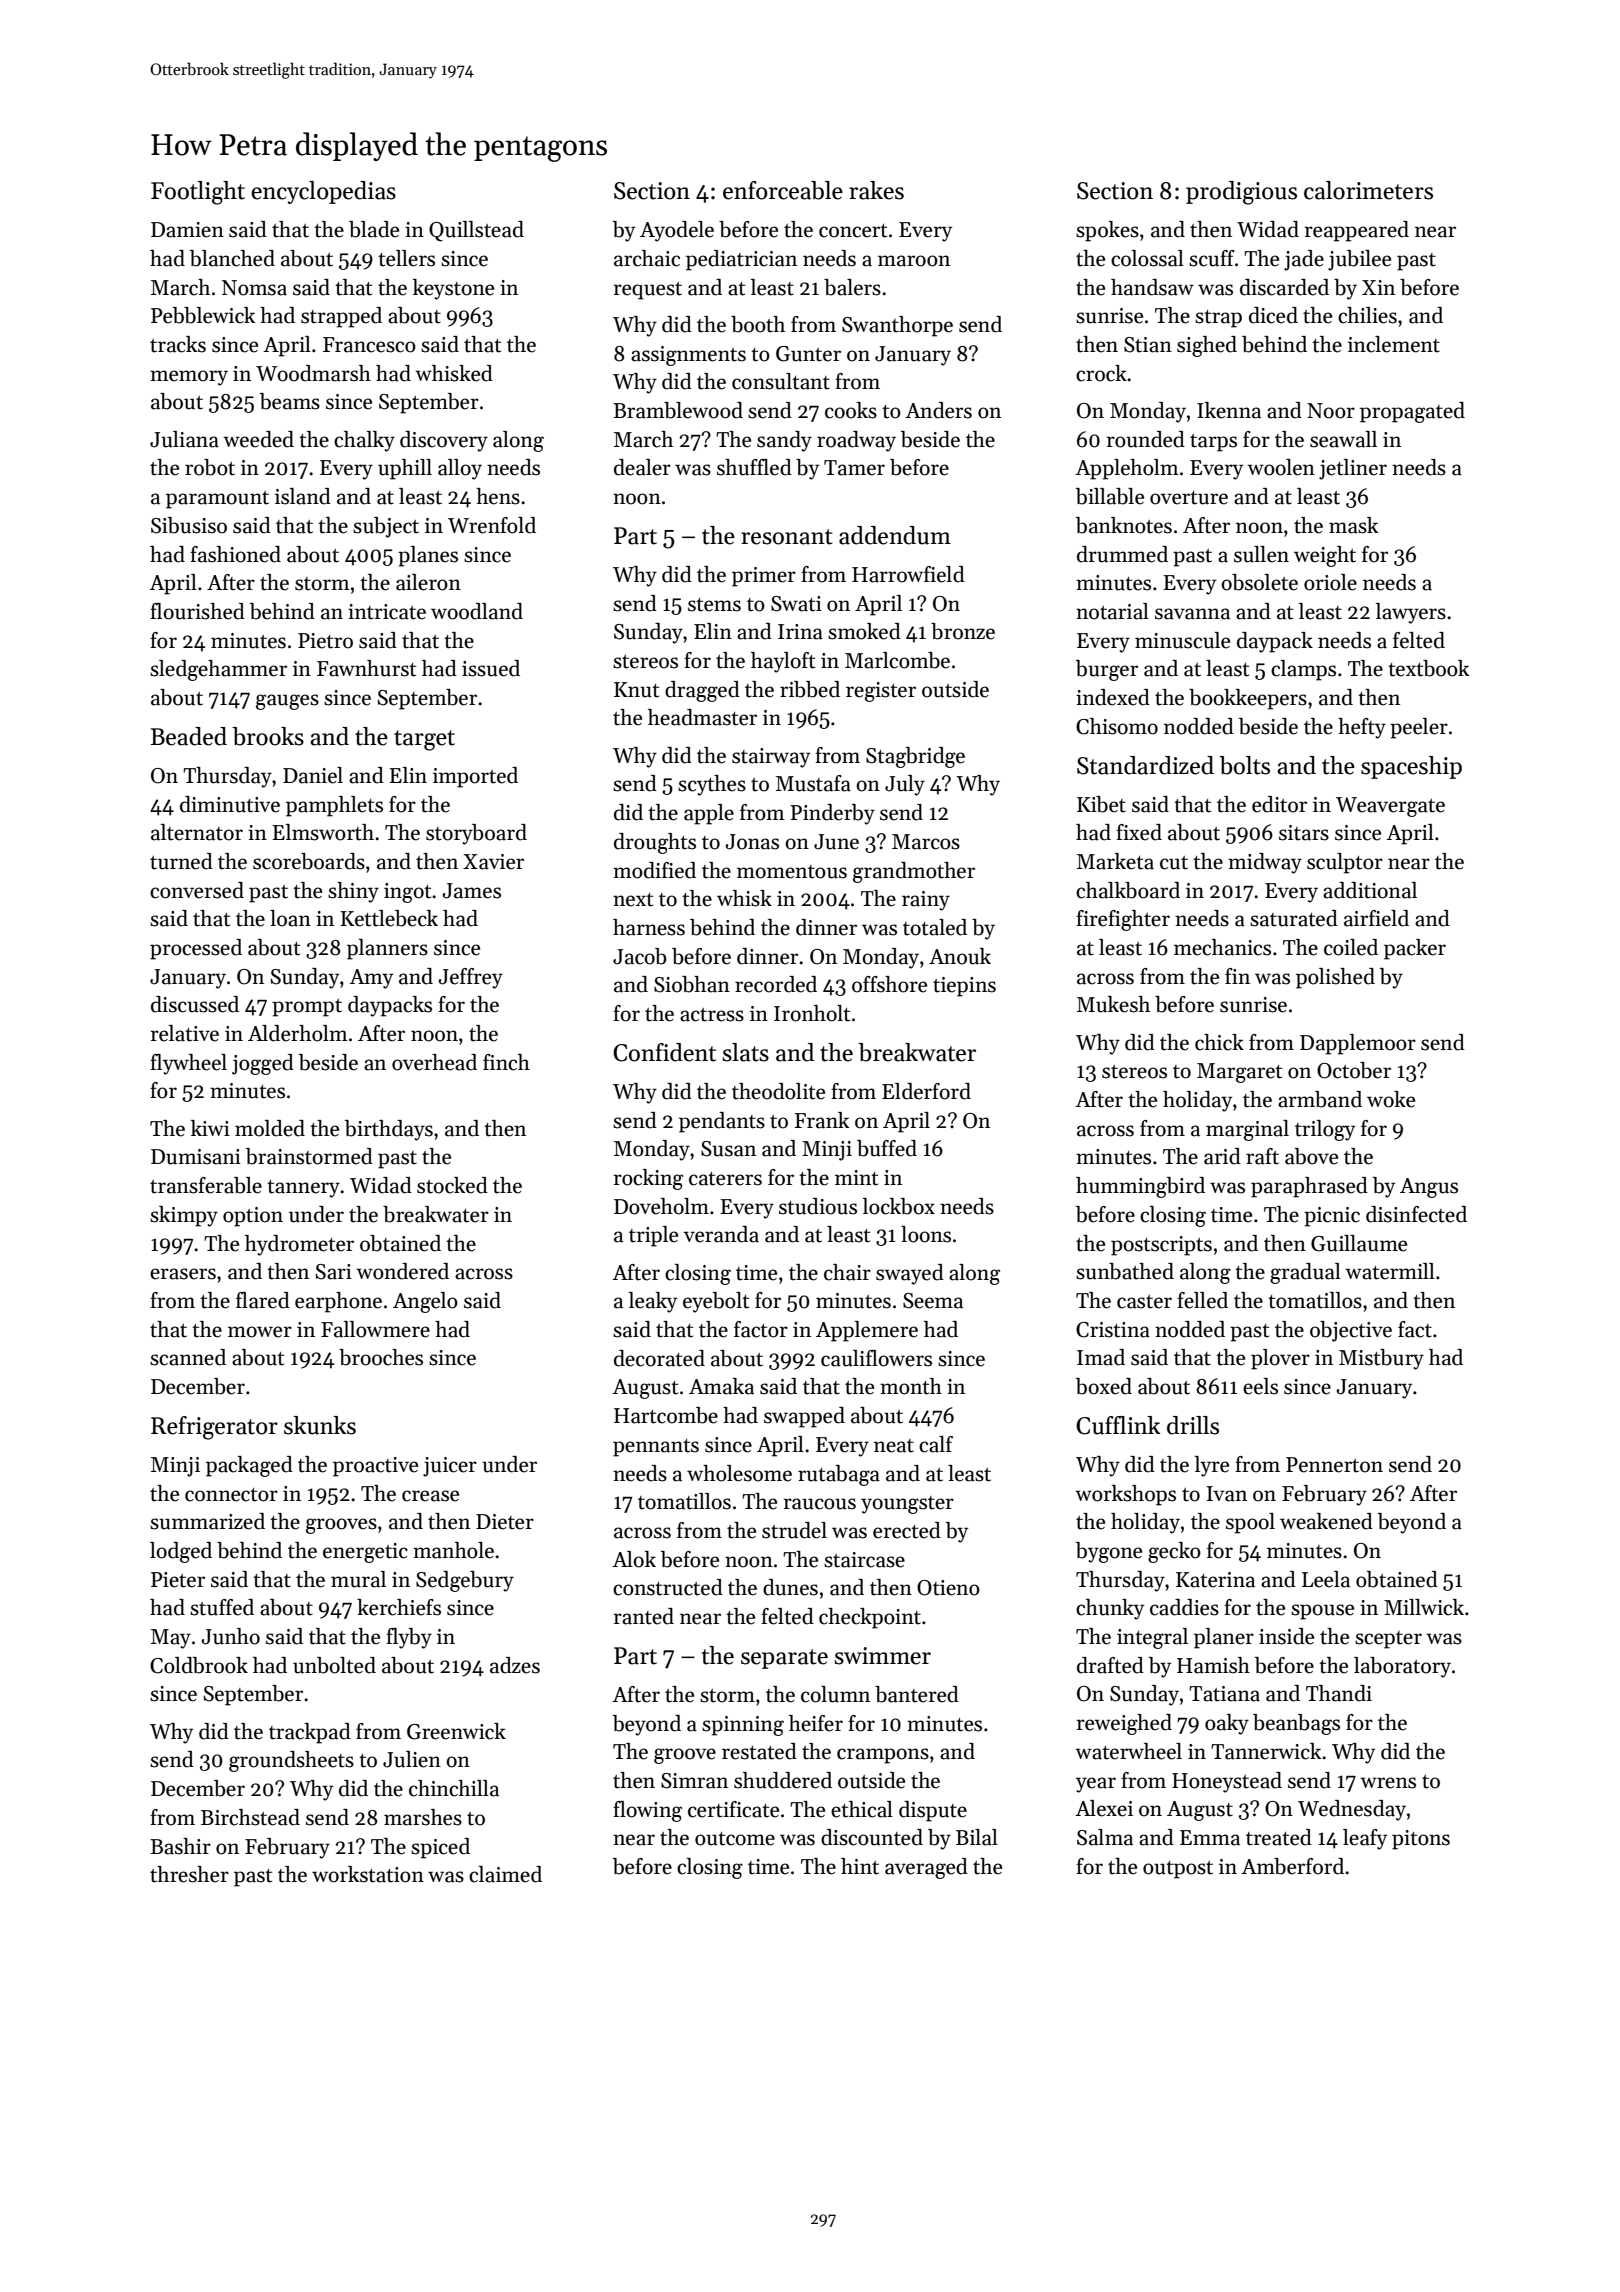 This screenshot has width=1620, height=2292. Describe the element at coordinates (1280, 1359) in the screenshot. I see `plover` at that location.
